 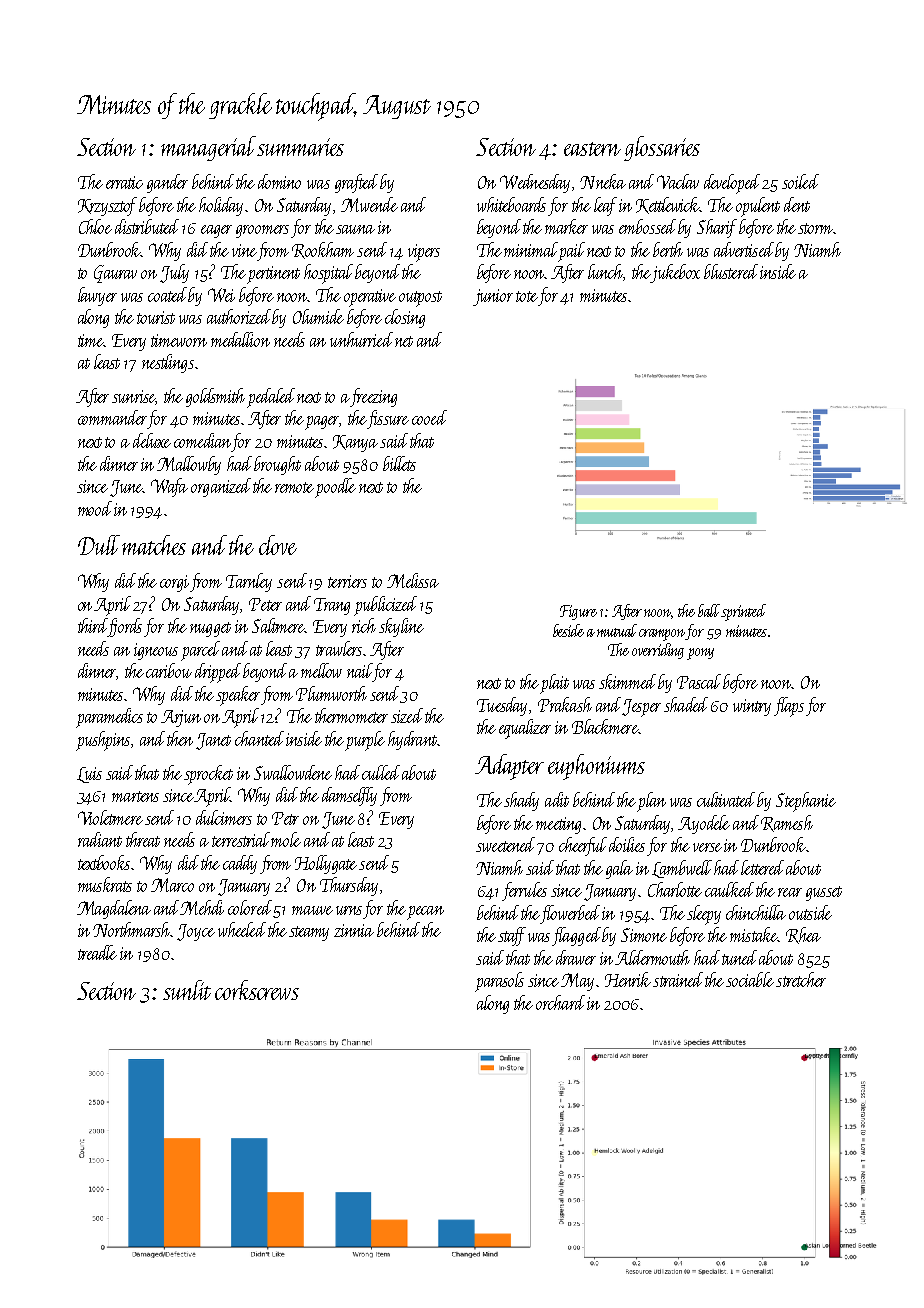 What do you see at coordinates (156, 317) in the page?
I see `tourist` at bounding box center [156, 317].
